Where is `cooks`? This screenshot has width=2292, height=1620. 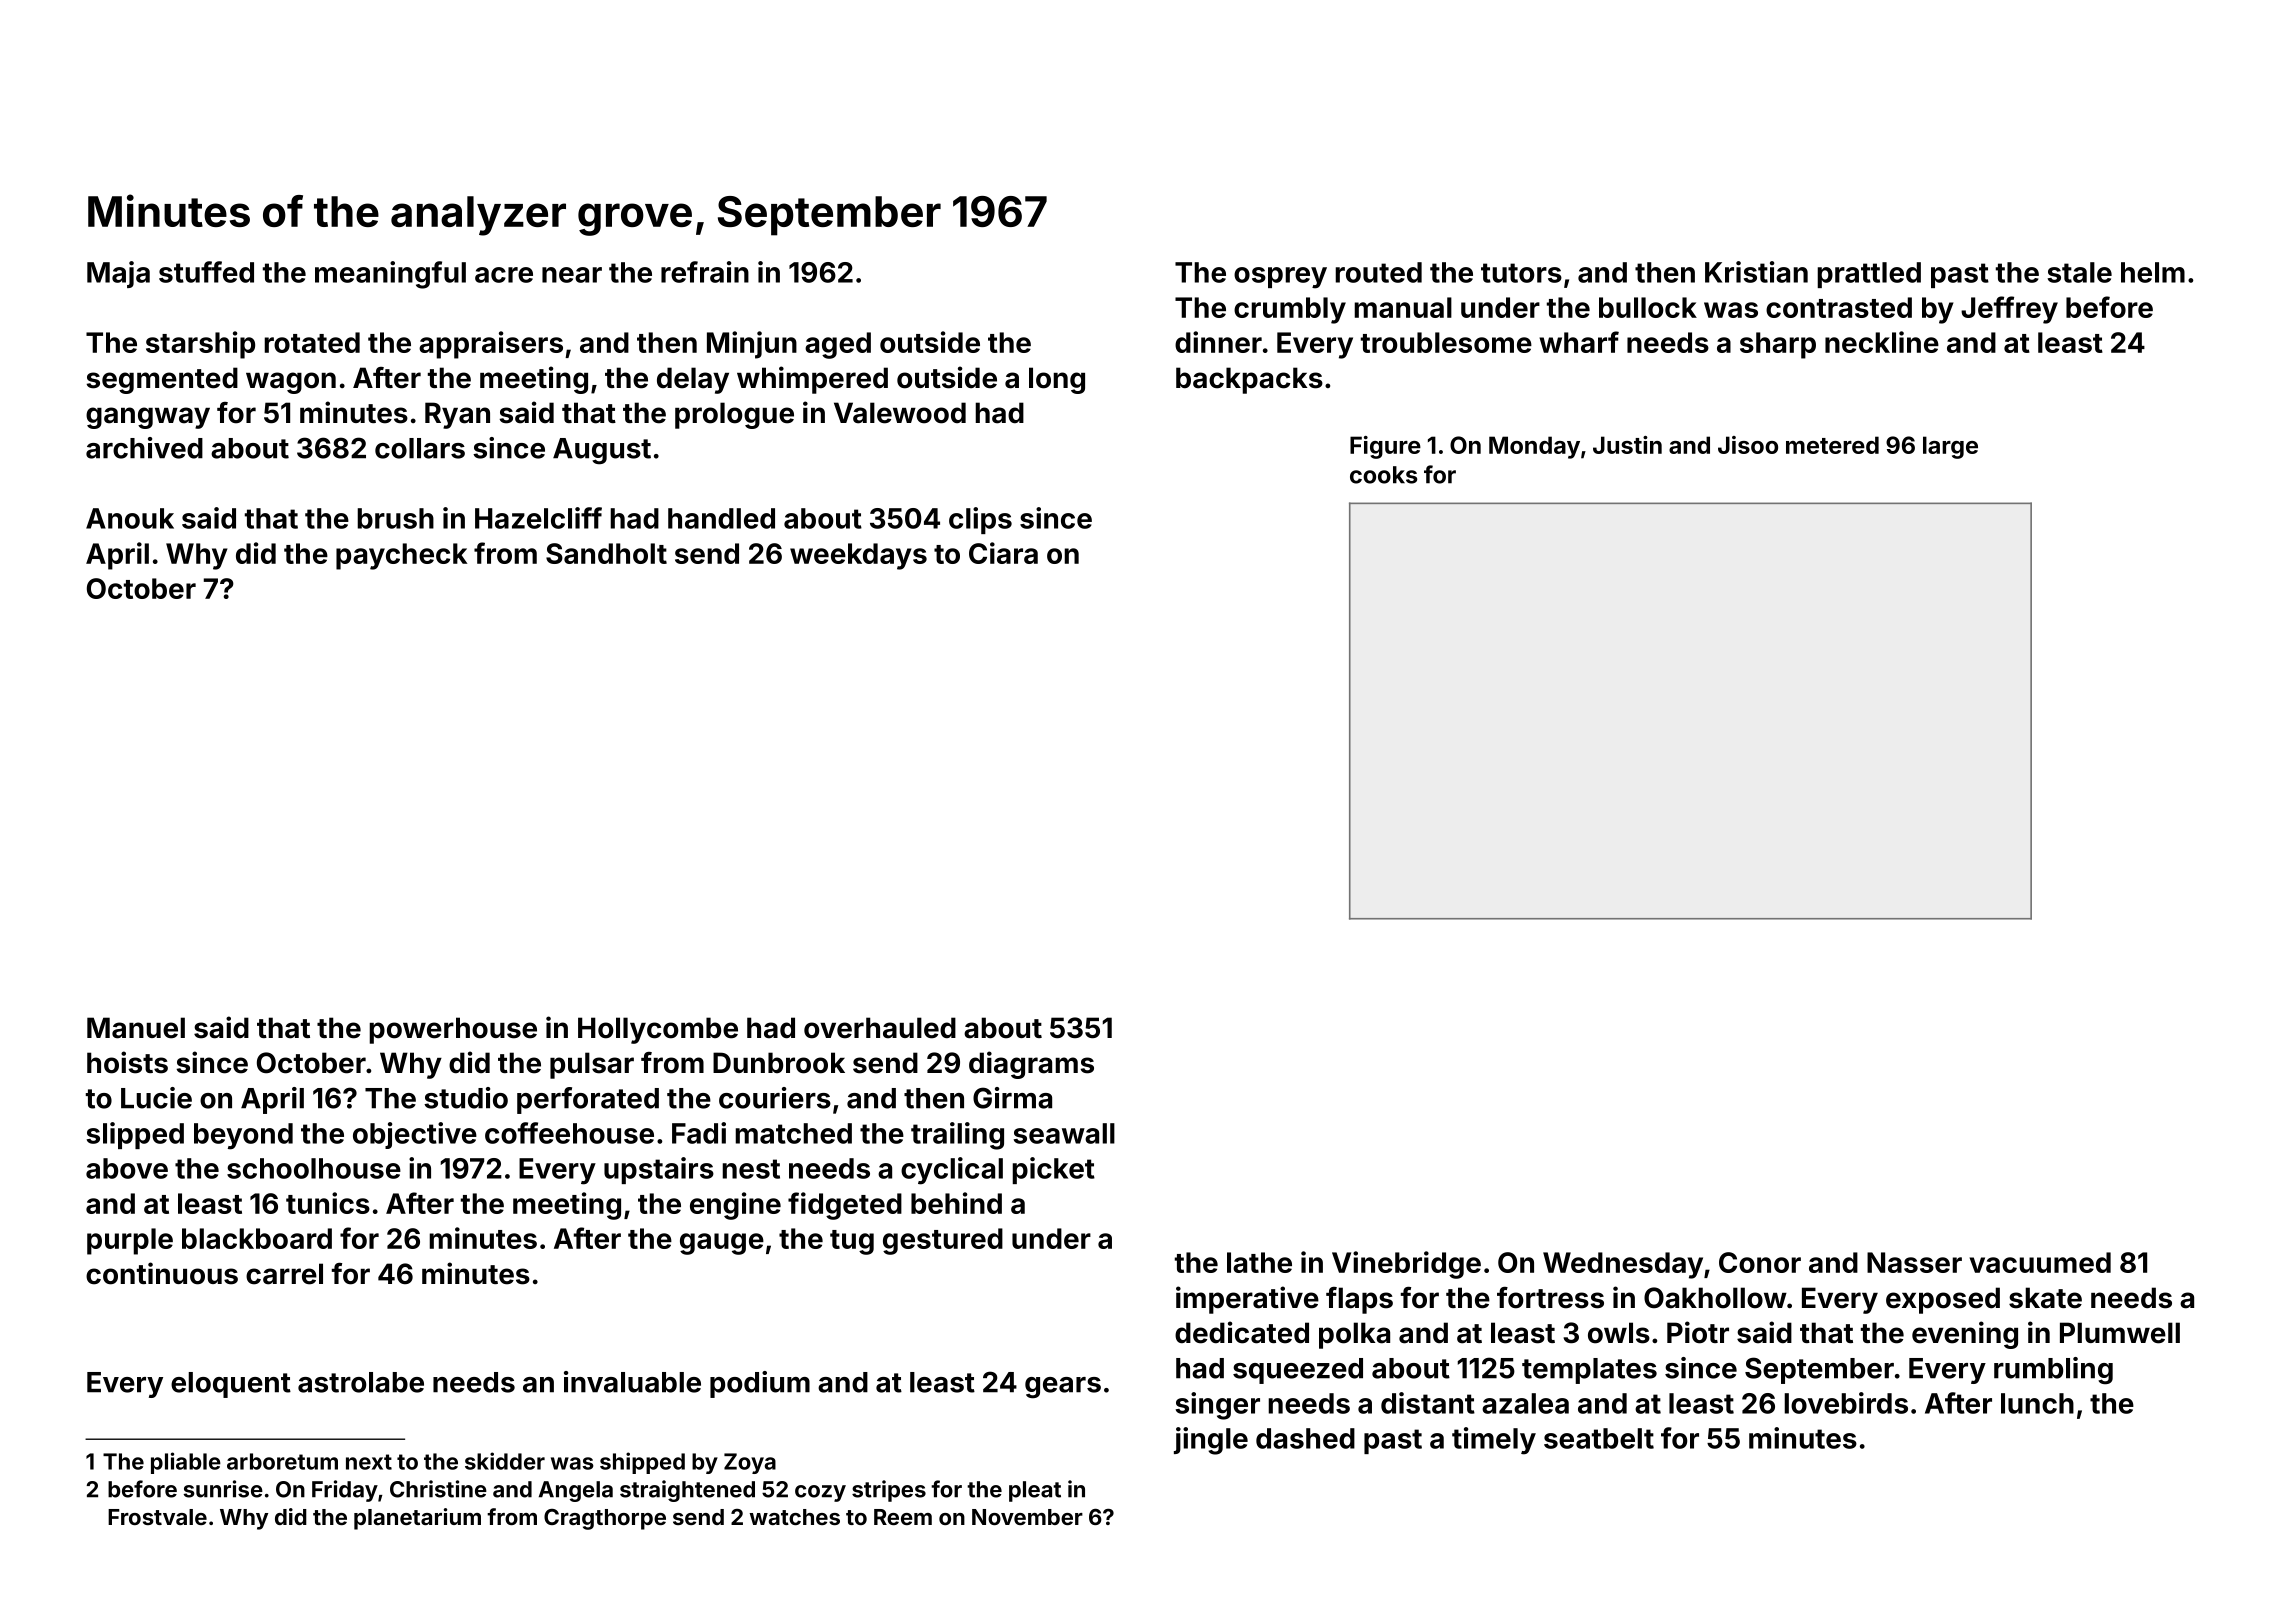 cooks is located at coordinates (1383, 475).
